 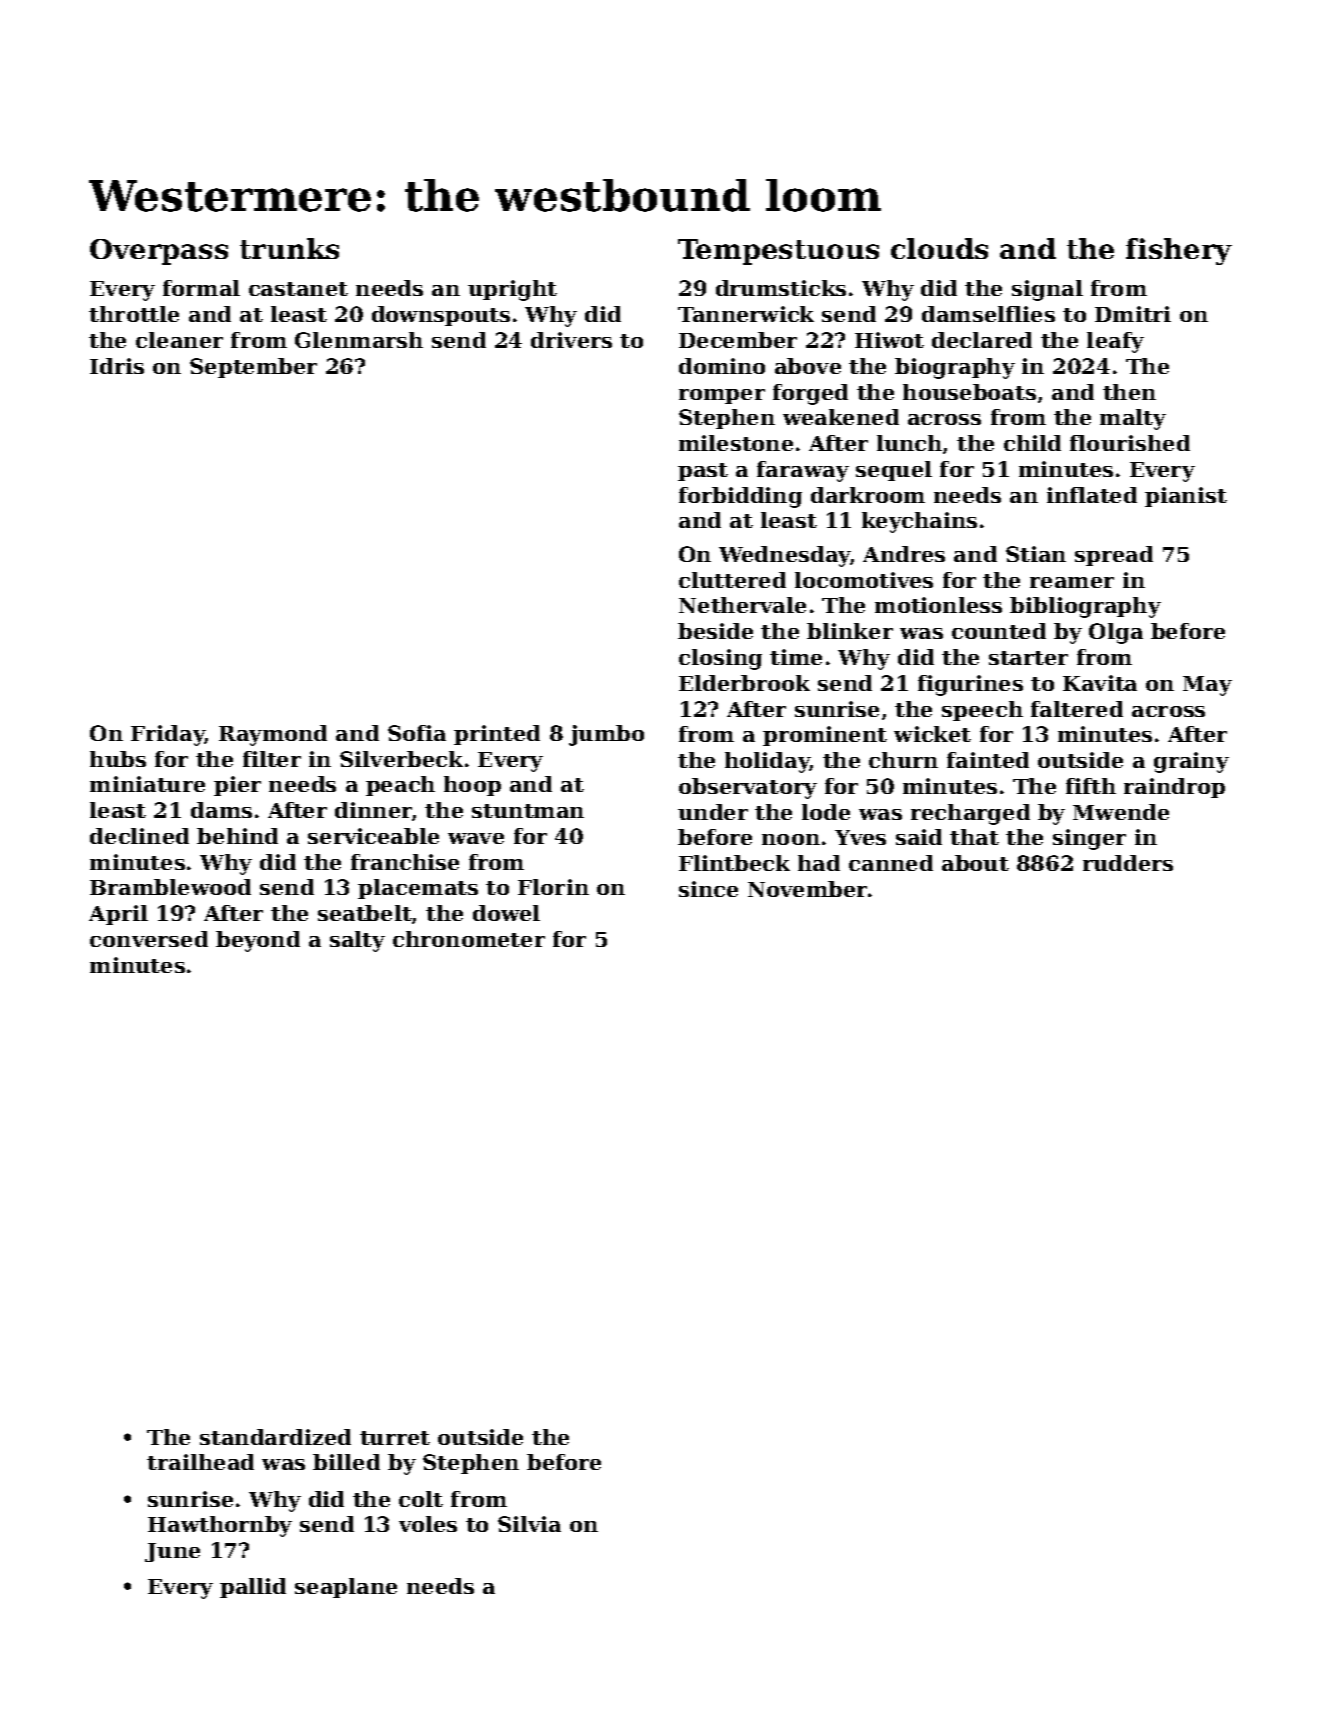 I want to click on June, so click(x=172, y=1552).
